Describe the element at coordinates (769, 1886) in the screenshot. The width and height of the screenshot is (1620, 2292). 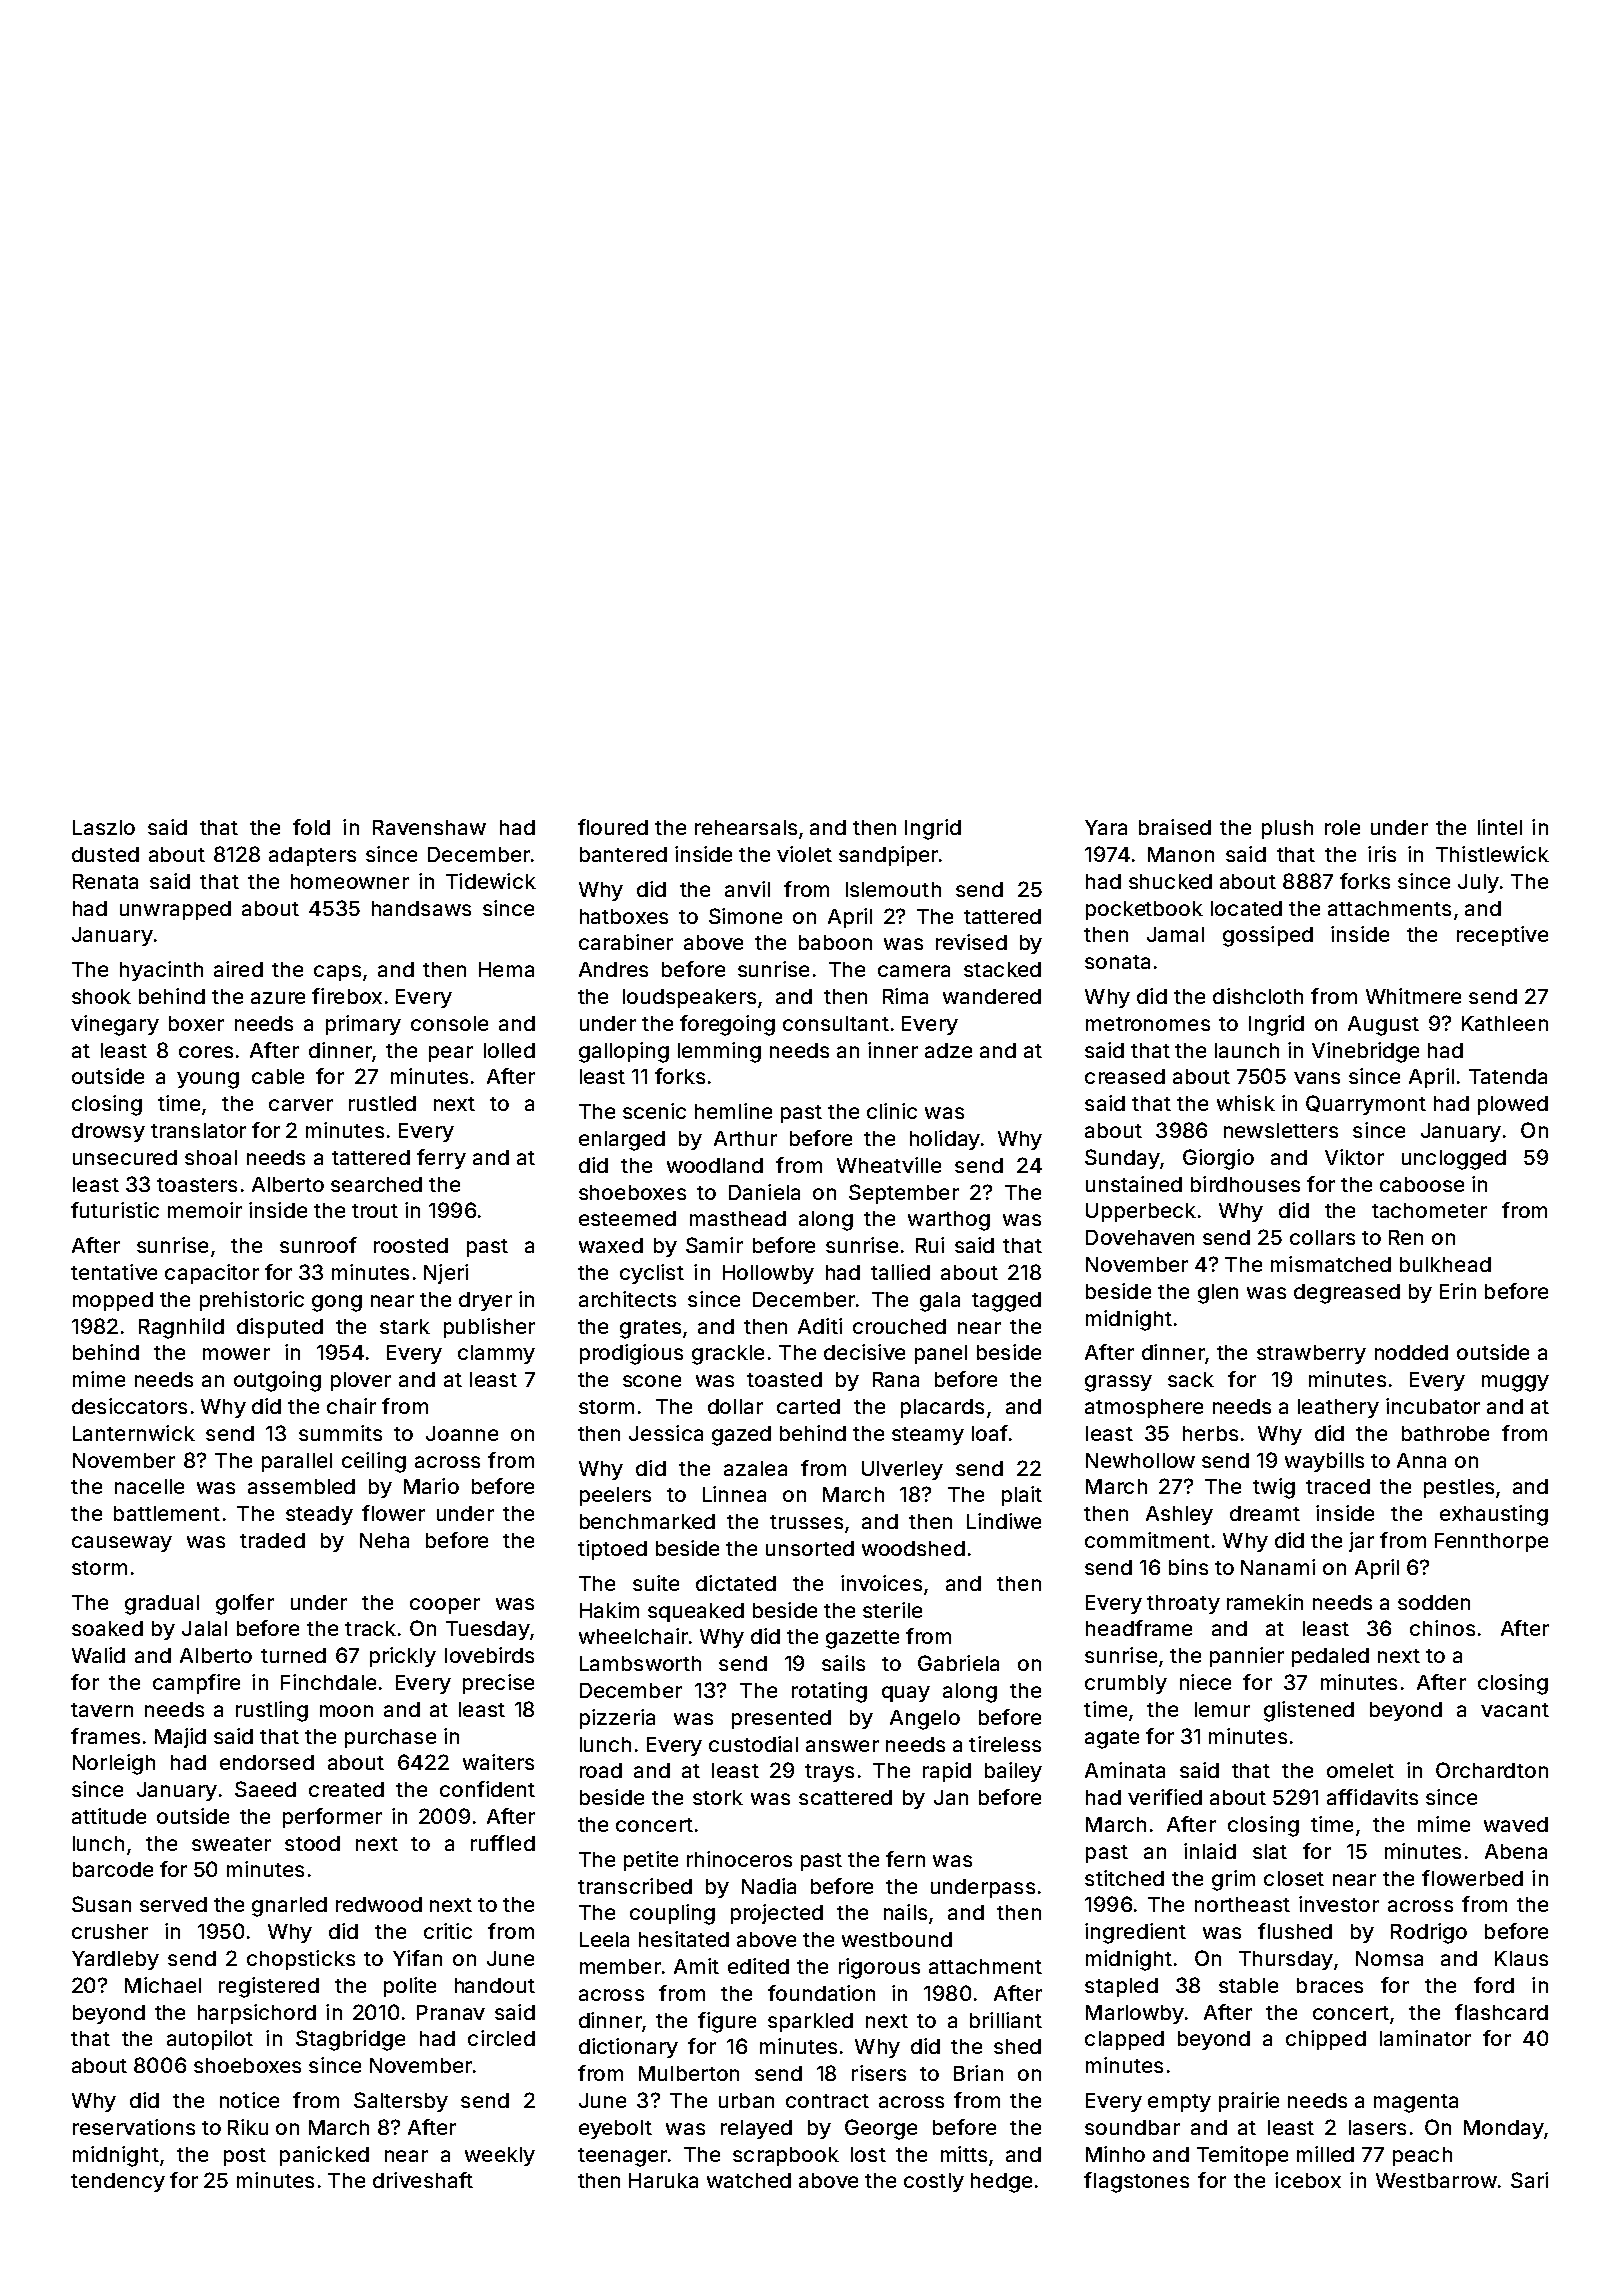
I see `Nadia` at that location.
